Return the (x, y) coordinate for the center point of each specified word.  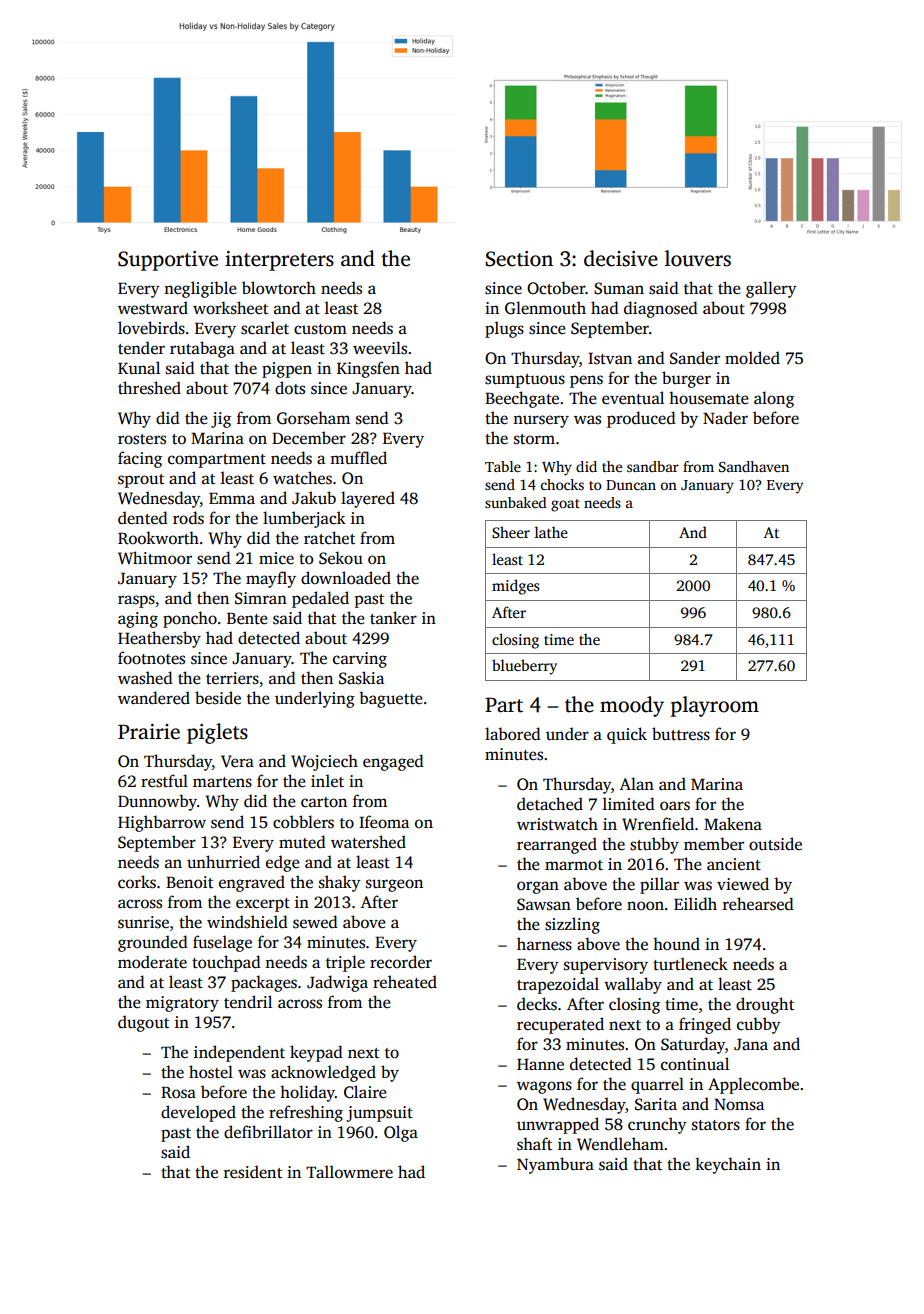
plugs (504, 329)
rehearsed (758, 904)
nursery (541, 421)
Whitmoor (155, 557)
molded (752, 358)
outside (775, 844)
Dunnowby (157, 802)
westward (153, 308)
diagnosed (661, 309)
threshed (149, 388)
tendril (248, 1002)
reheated (405, 982)
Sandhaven (754, 466)
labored (513, 734)
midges (516, 587)
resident (253, 1172)
